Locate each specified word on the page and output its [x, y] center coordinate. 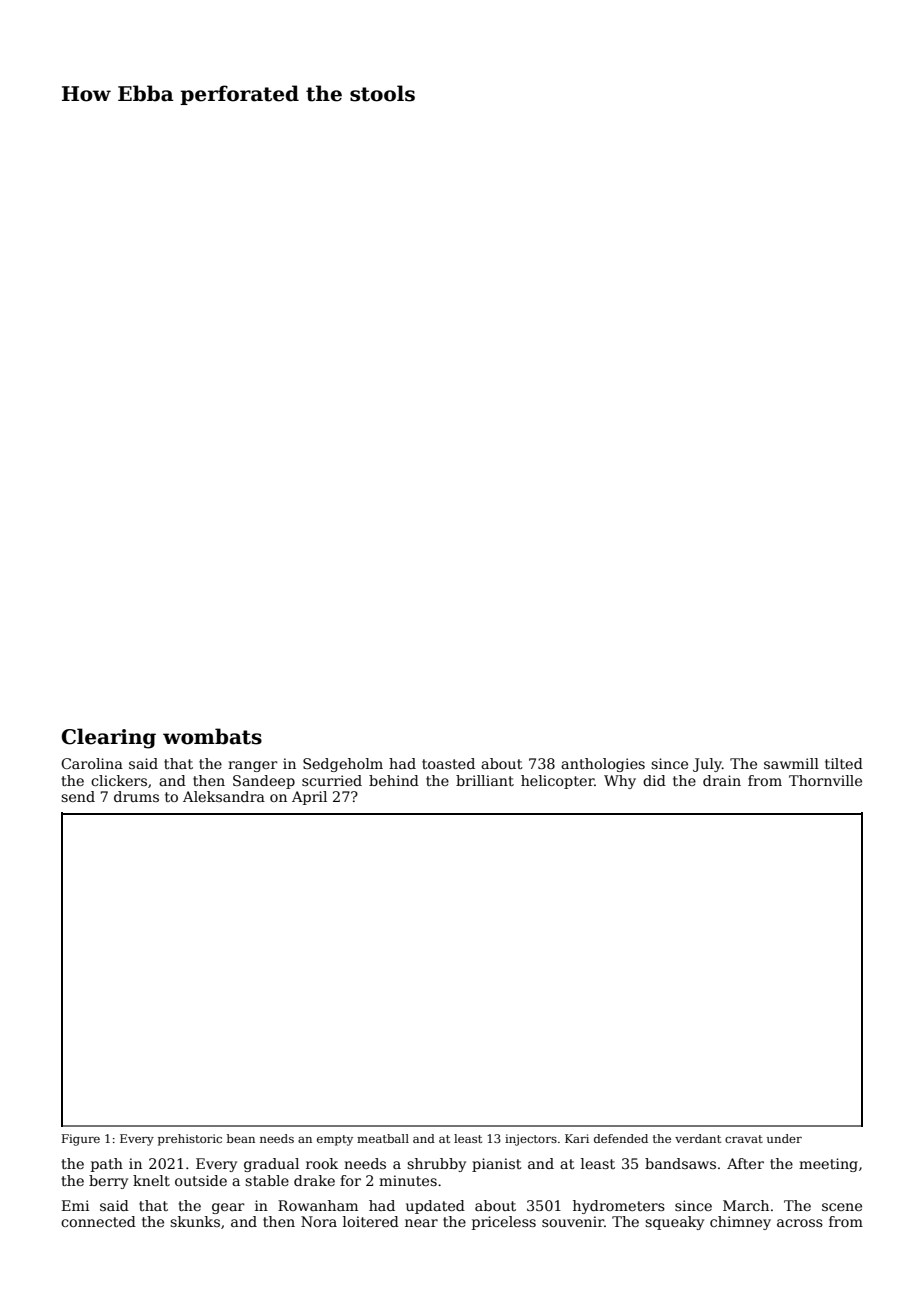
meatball [383, 1138]
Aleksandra [224, 796]
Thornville [825, 780]
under [784, 1138]
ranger [253, 766]
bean [241, 1138]
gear [228, 1208]
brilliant [485, 780]
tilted [844, 763]
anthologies [603, 765]
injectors [531, 1140]
